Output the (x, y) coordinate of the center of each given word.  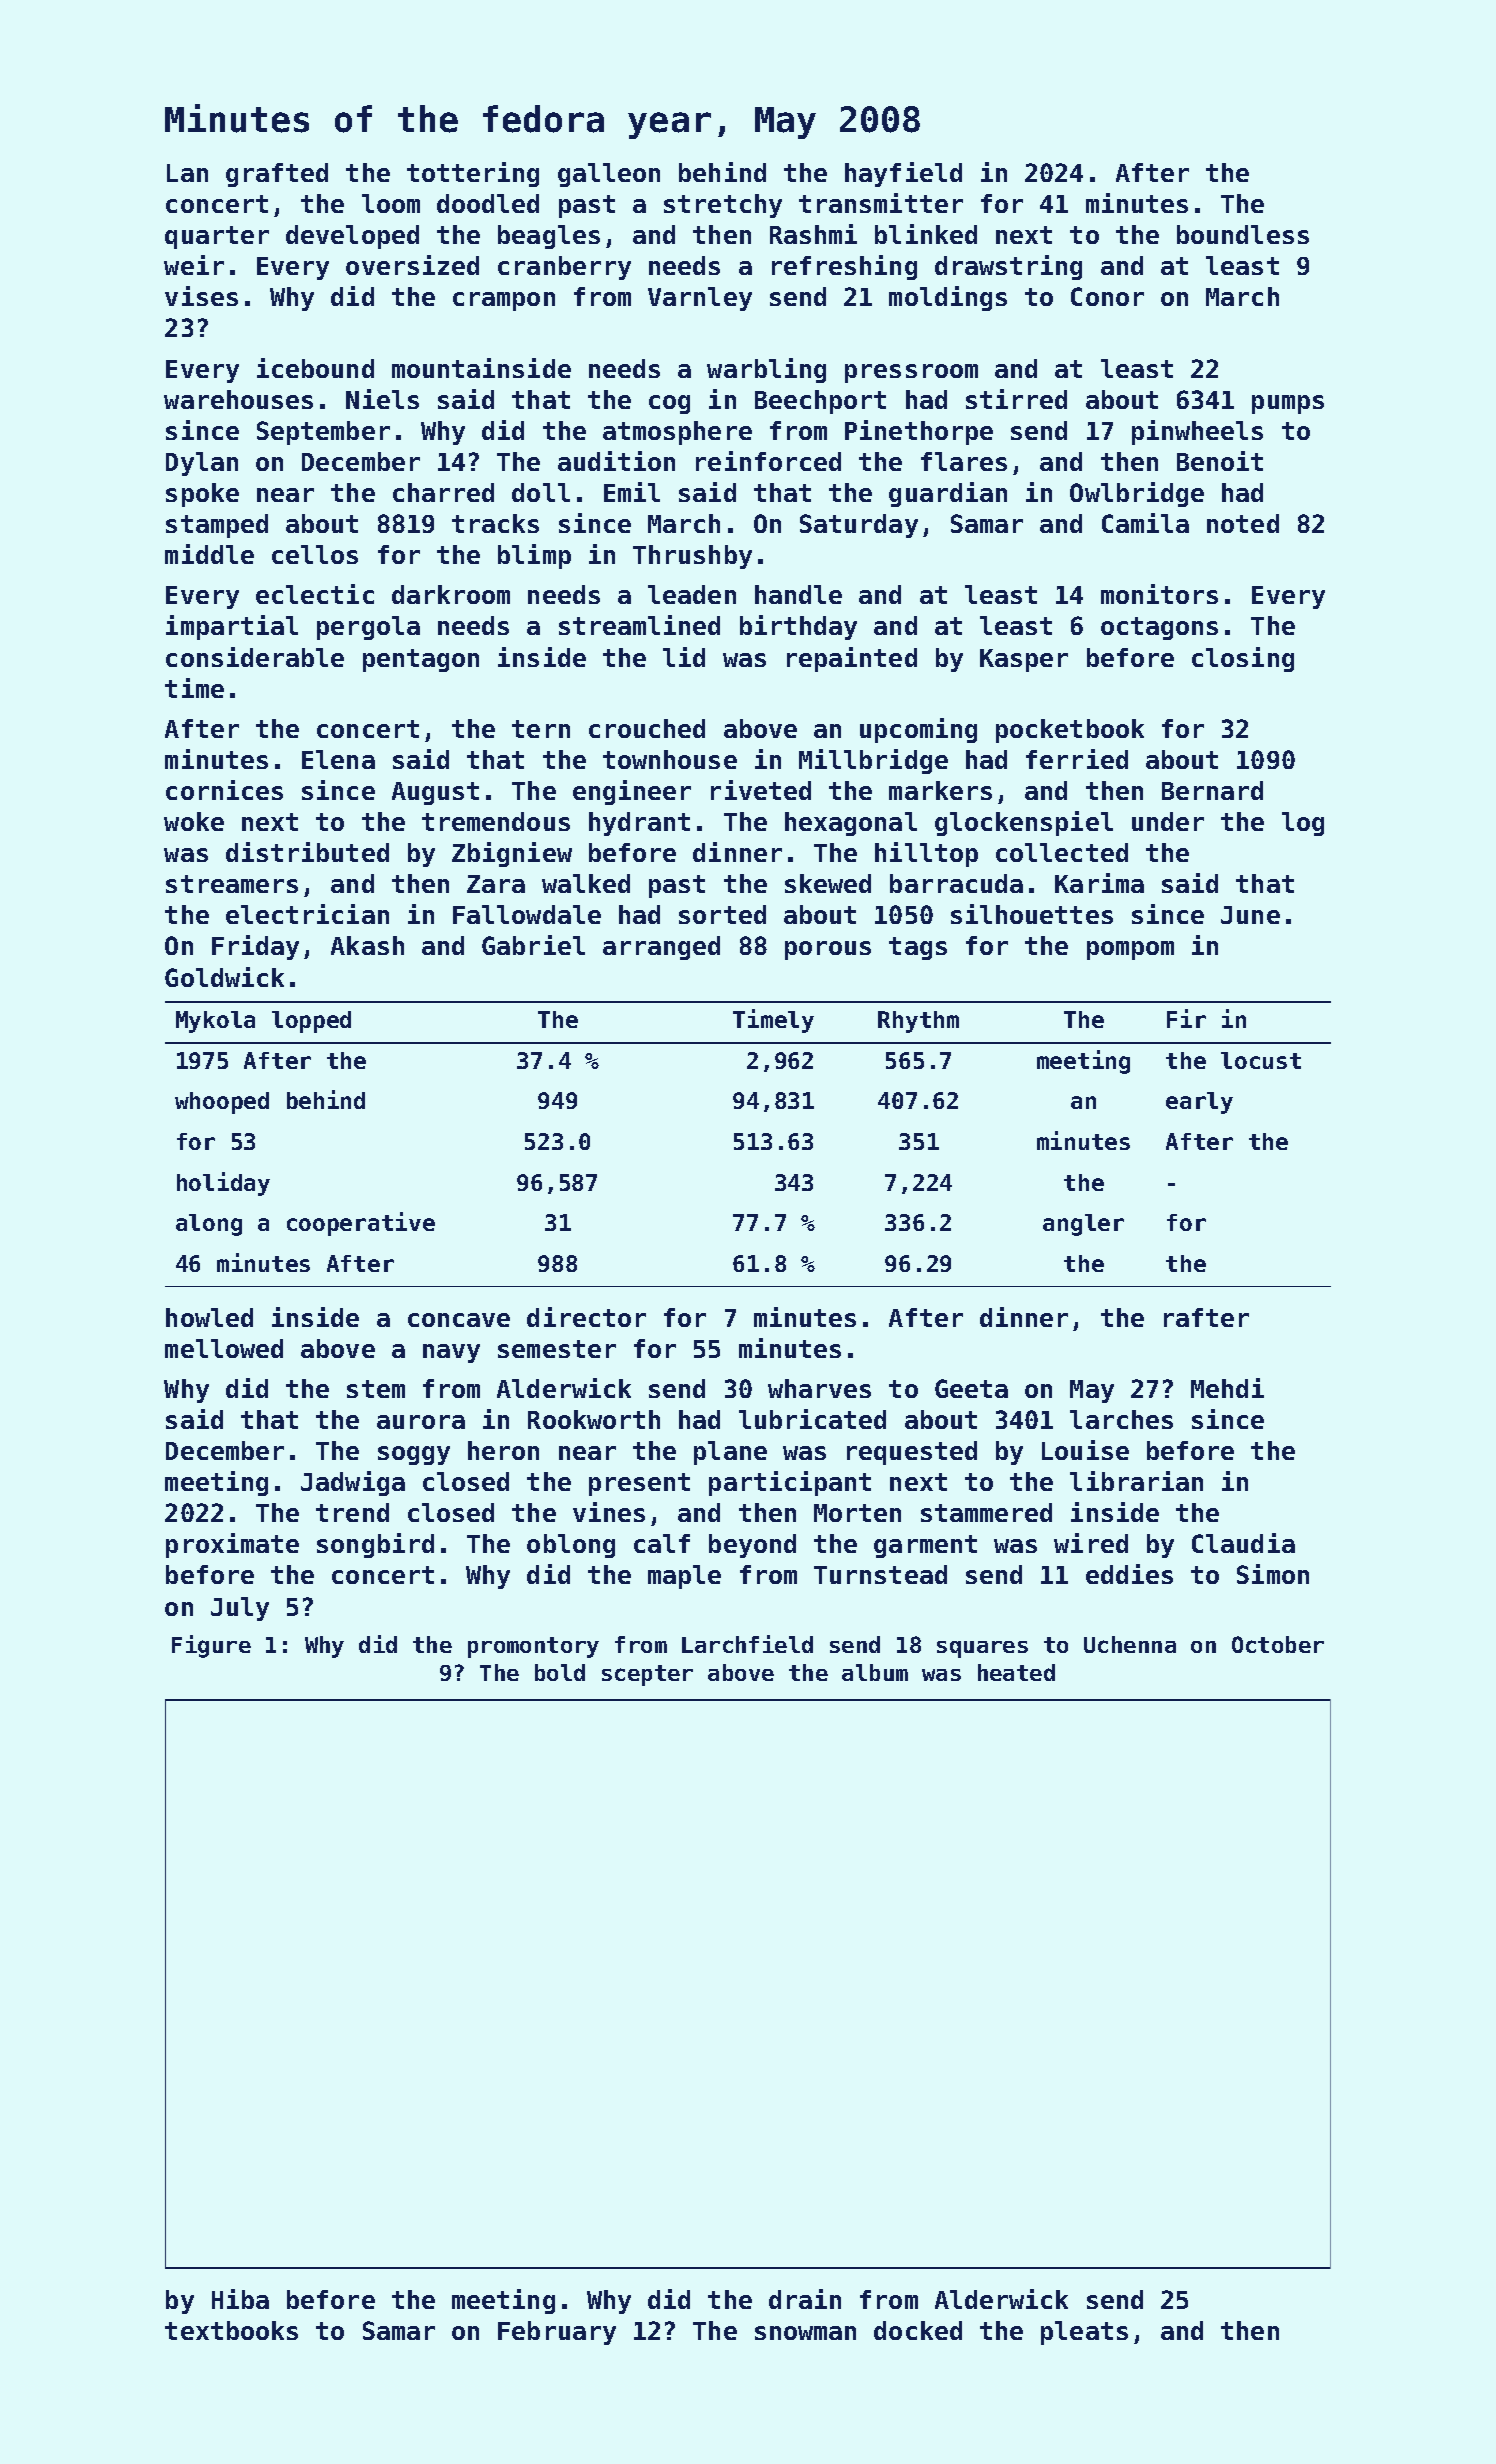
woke (194, 821)
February (557, 2333)
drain (805, 2299)
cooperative (361, 1224)
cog (669, 404)
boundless (1243, 234)
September (323, 433)
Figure (211, 1646)
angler (1083, 1225)
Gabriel (533, 945)
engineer (632, 792)
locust (1261, 1060)
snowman (805, 2333)
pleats (1084, 2333)
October (1278, 1644)
